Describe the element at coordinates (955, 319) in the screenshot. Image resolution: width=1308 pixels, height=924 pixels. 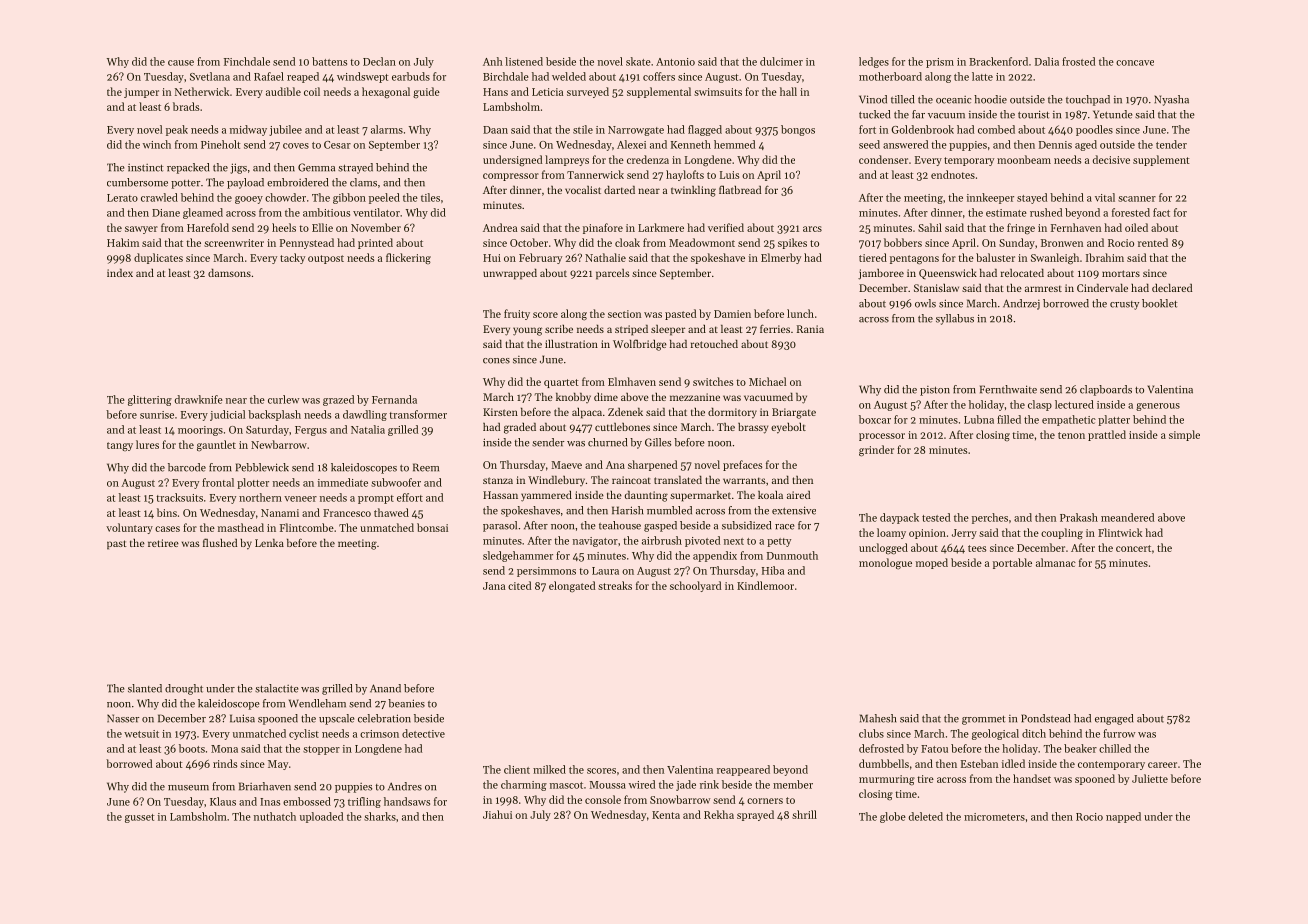
I see `syllabus` at that location.
